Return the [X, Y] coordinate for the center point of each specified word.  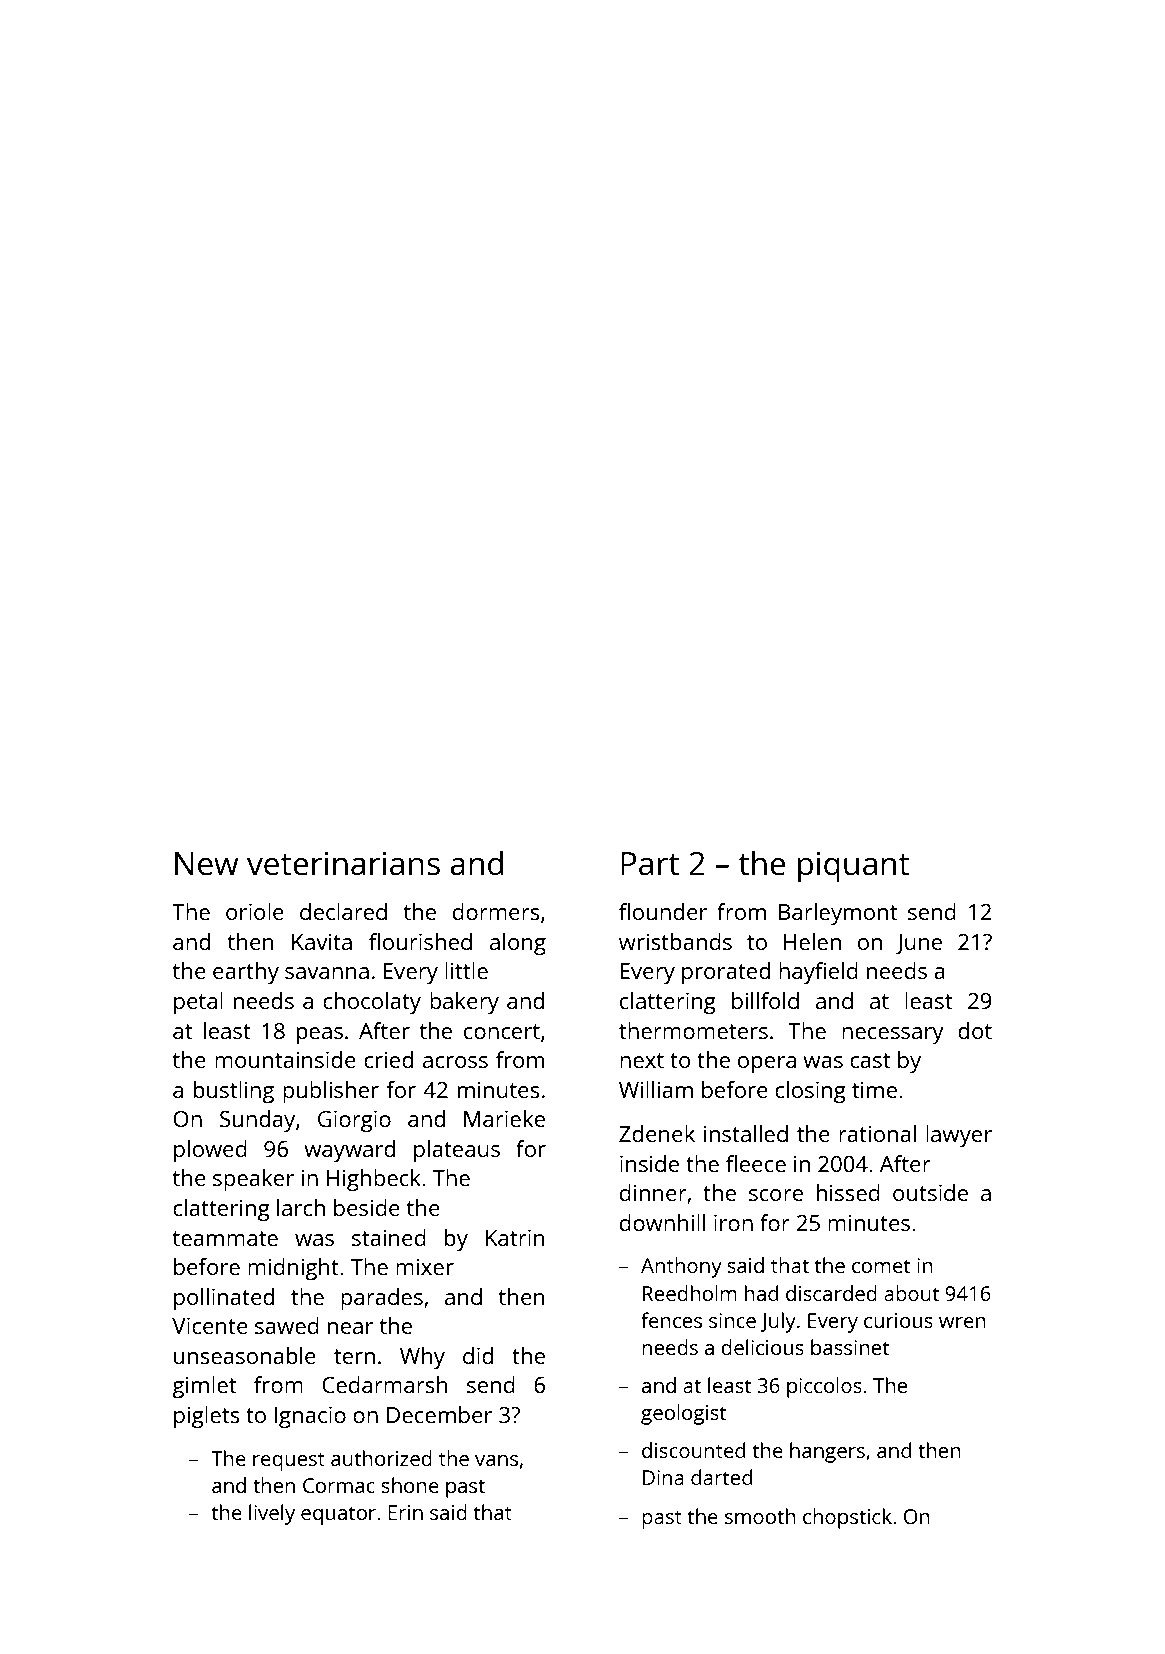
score [776, 1195]
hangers [827, 1452]
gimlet [204, 1387]
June [919, 944]
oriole [255, 911]
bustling [234, 1092]
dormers [496, 911]
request [289, 1461]
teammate [225, 1238]
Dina [663, 1477]
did [478, 1355]
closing [810, 1092]
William [656, 1089]
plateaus [457, 1151]
